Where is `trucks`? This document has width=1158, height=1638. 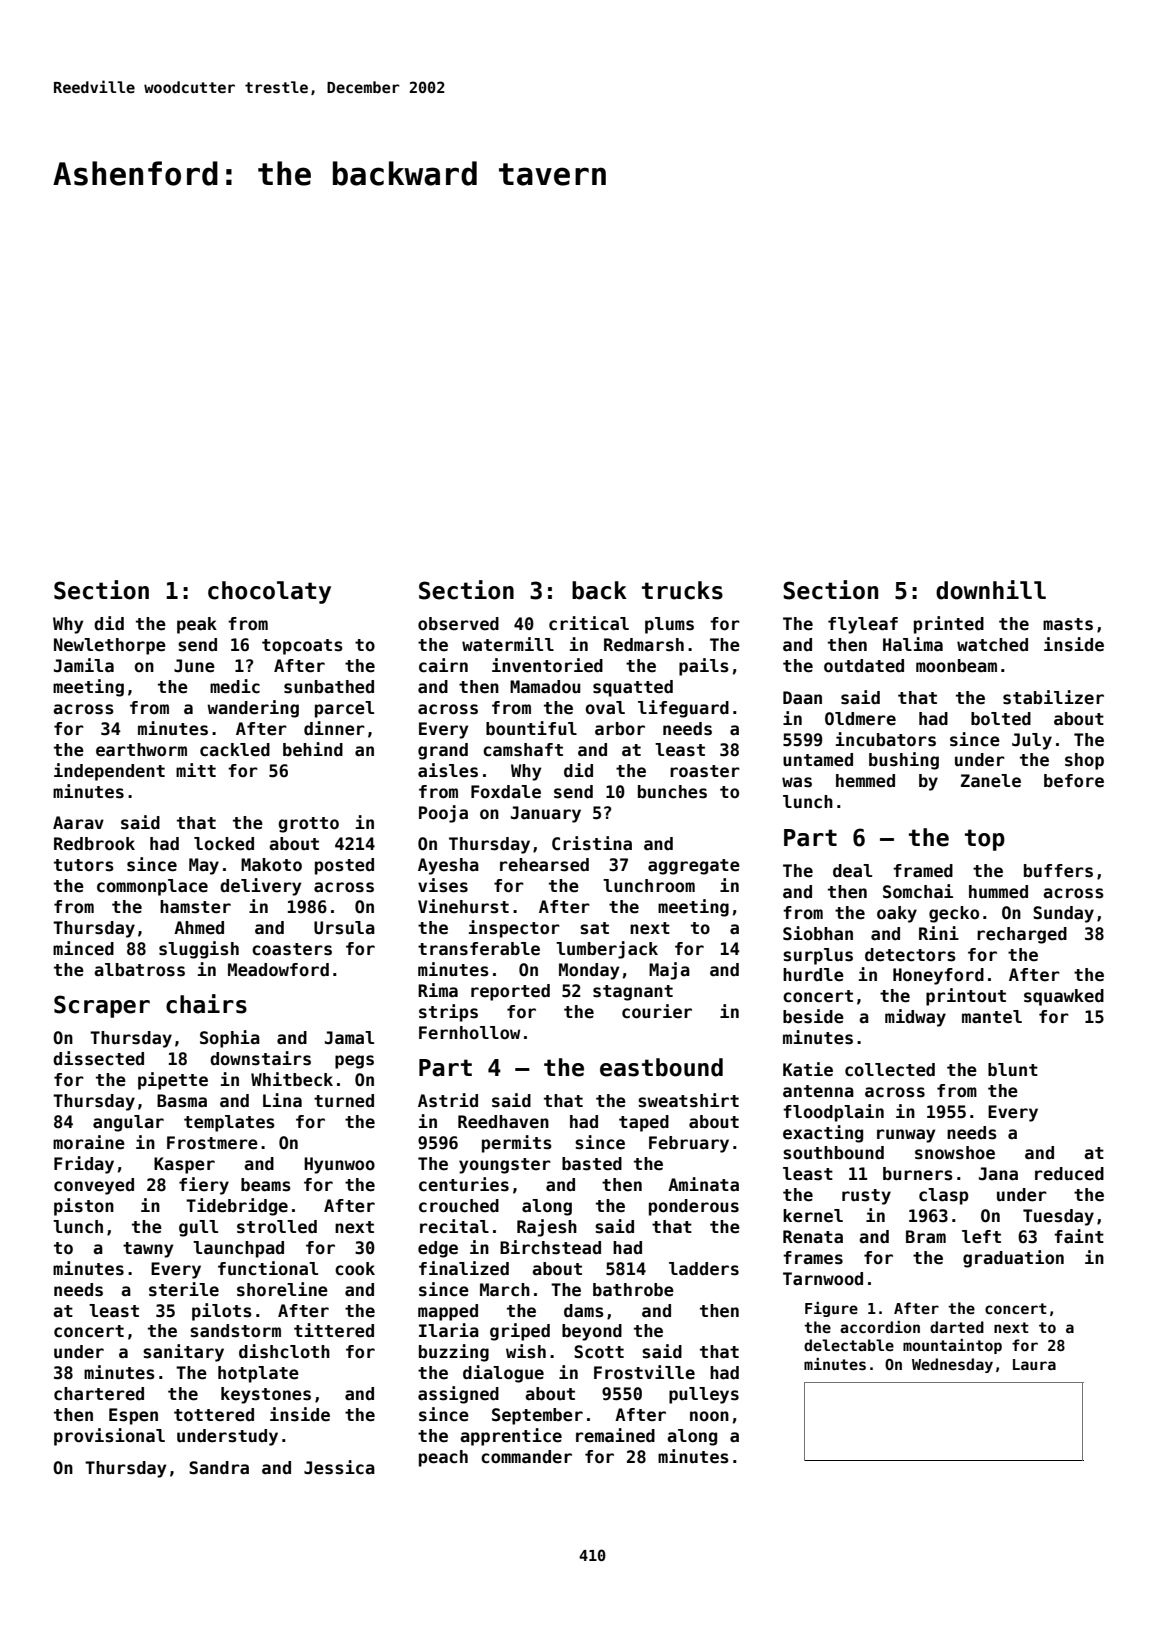 trucks is located at coordinates (682, 590).
